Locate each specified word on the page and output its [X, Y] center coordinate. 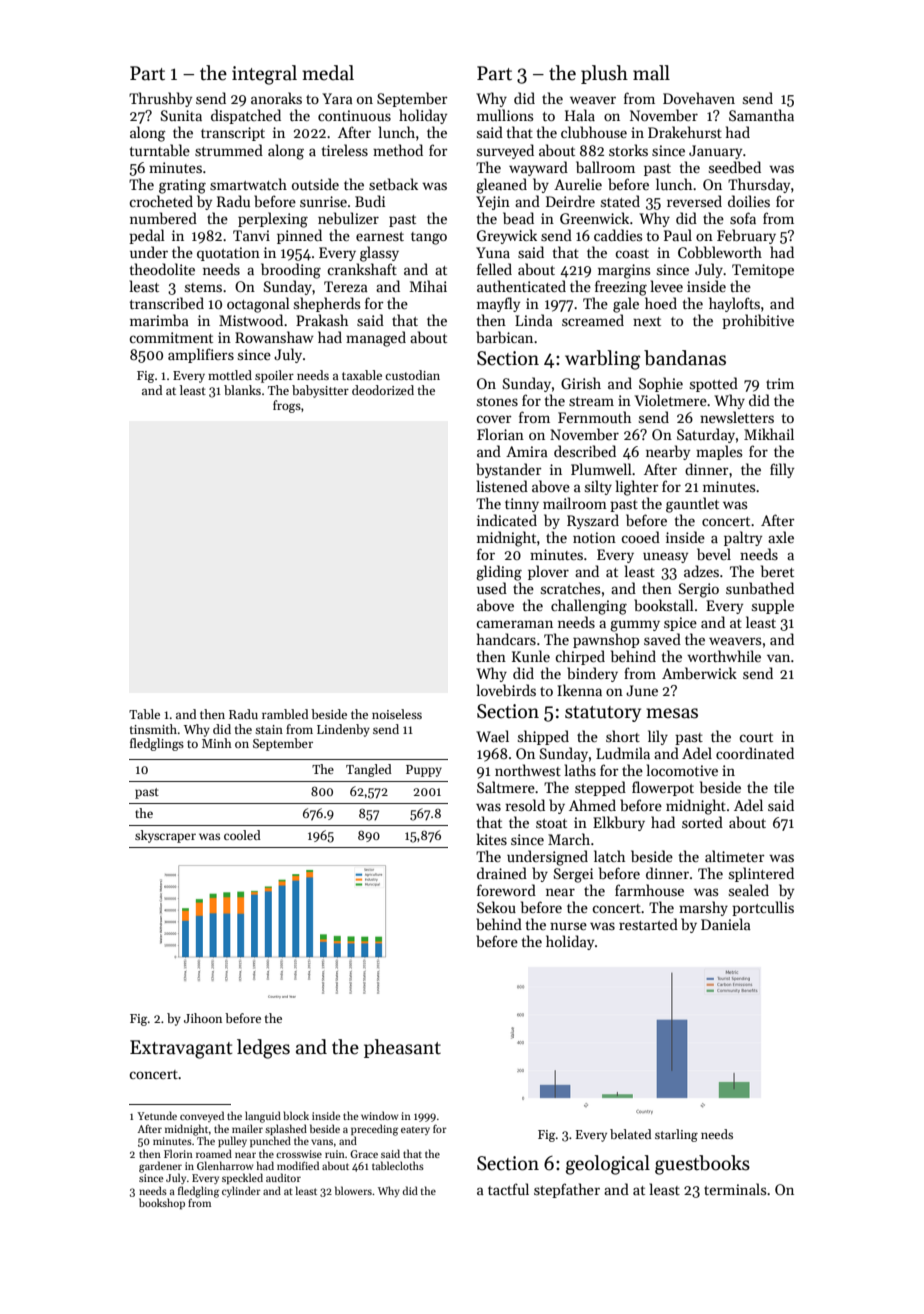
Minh [217, 743]
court [756, 737]
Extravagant [181, 1049]
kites [491, 839]
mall [651, 73]
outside [315, 184]
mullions [505, 115]
